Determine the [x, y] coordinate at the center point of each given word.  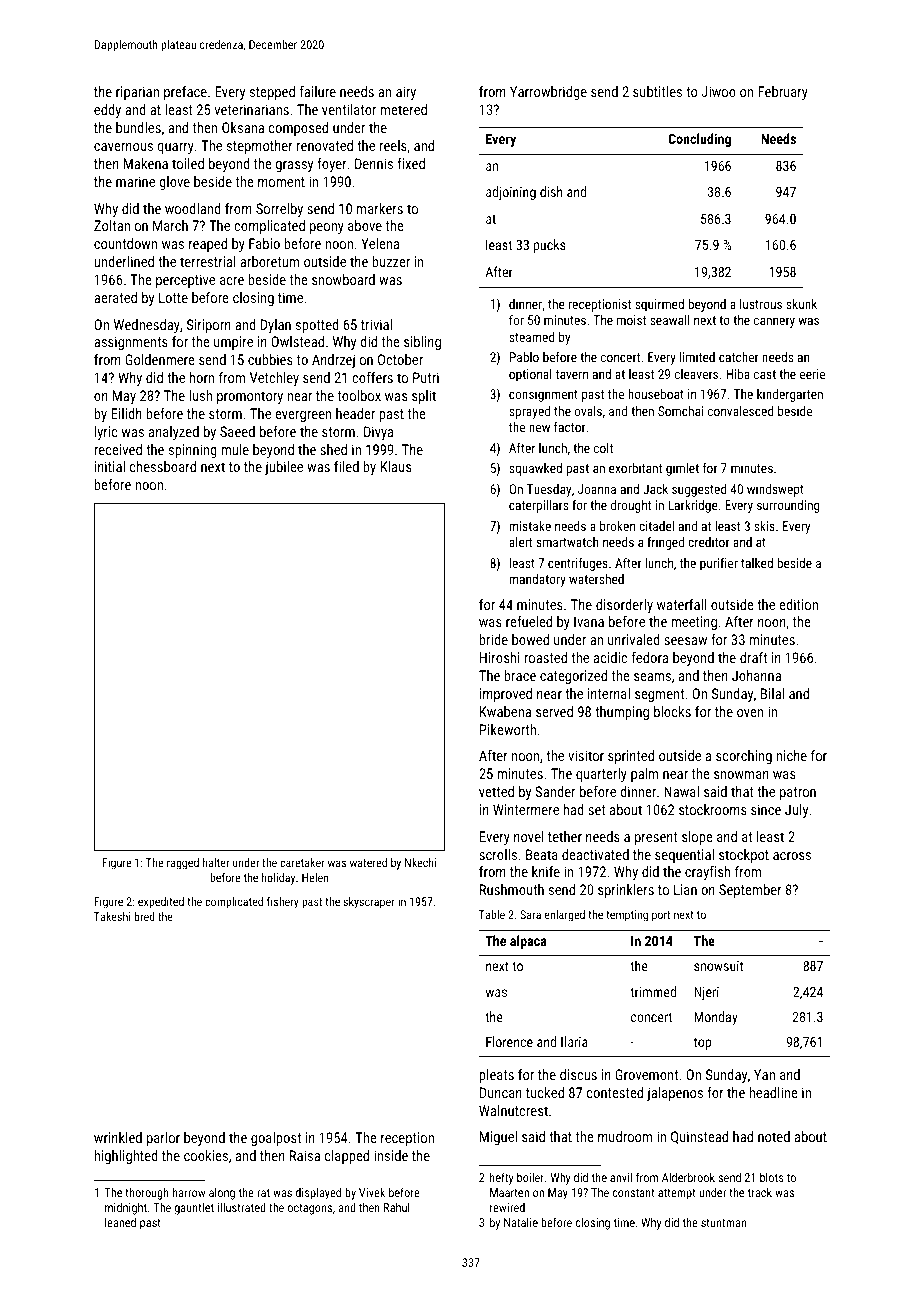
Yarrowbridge [548, 93]
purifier [719, 564]
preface [185, 93]
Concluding [699, 140]
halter [216, 862]
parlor [163, 1139]
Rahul [397, 1207]
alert [520, 542]
